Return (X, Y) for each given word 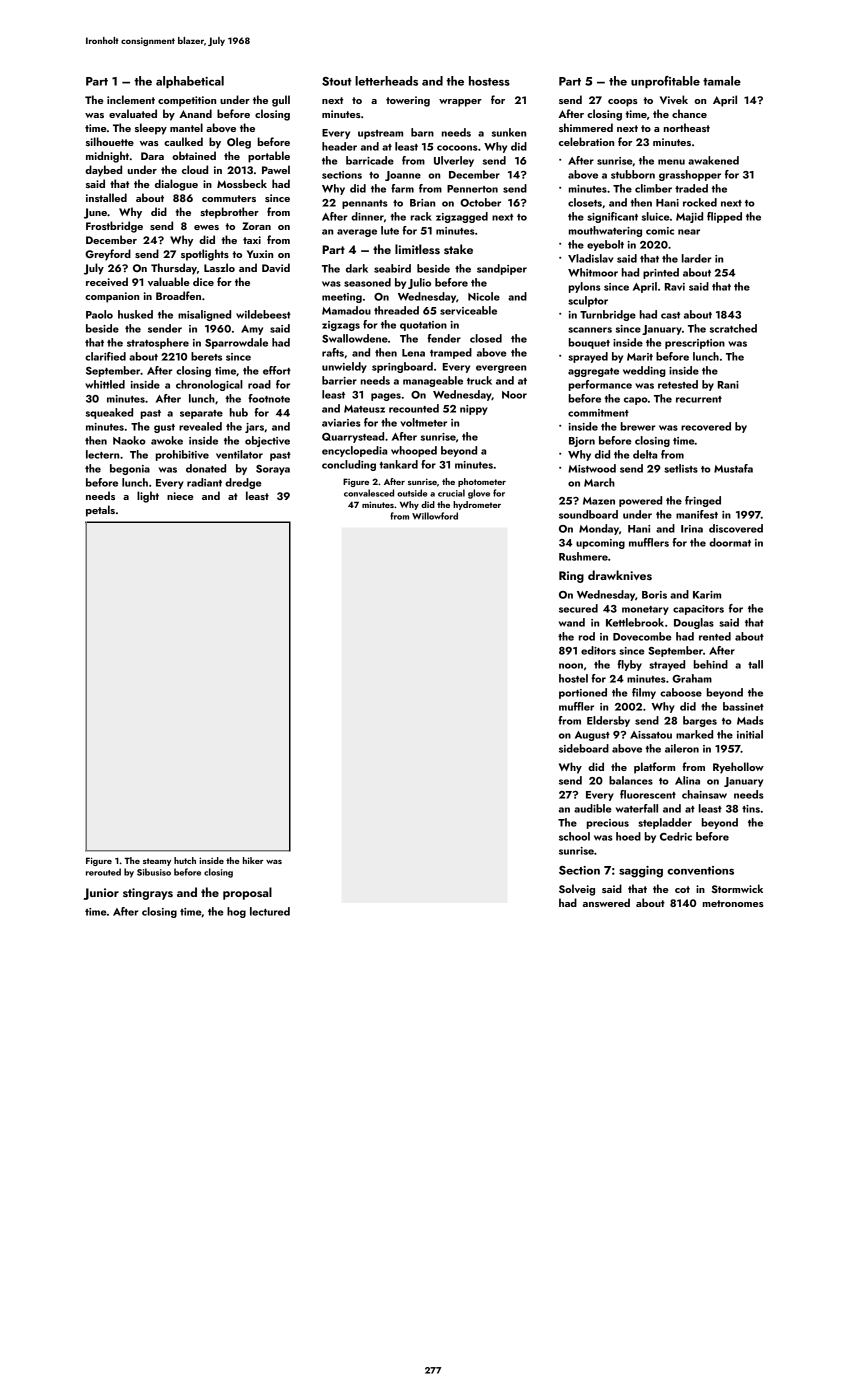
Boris (654, 595)
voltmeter (423, 422)
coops (623, 103)
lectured (270, 911)
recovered (706, 426)
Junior (101, 894)
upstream (380, 134)
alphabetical (190, 82)
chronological (209, 385)
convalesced (369, 493)
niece (180, 496)
